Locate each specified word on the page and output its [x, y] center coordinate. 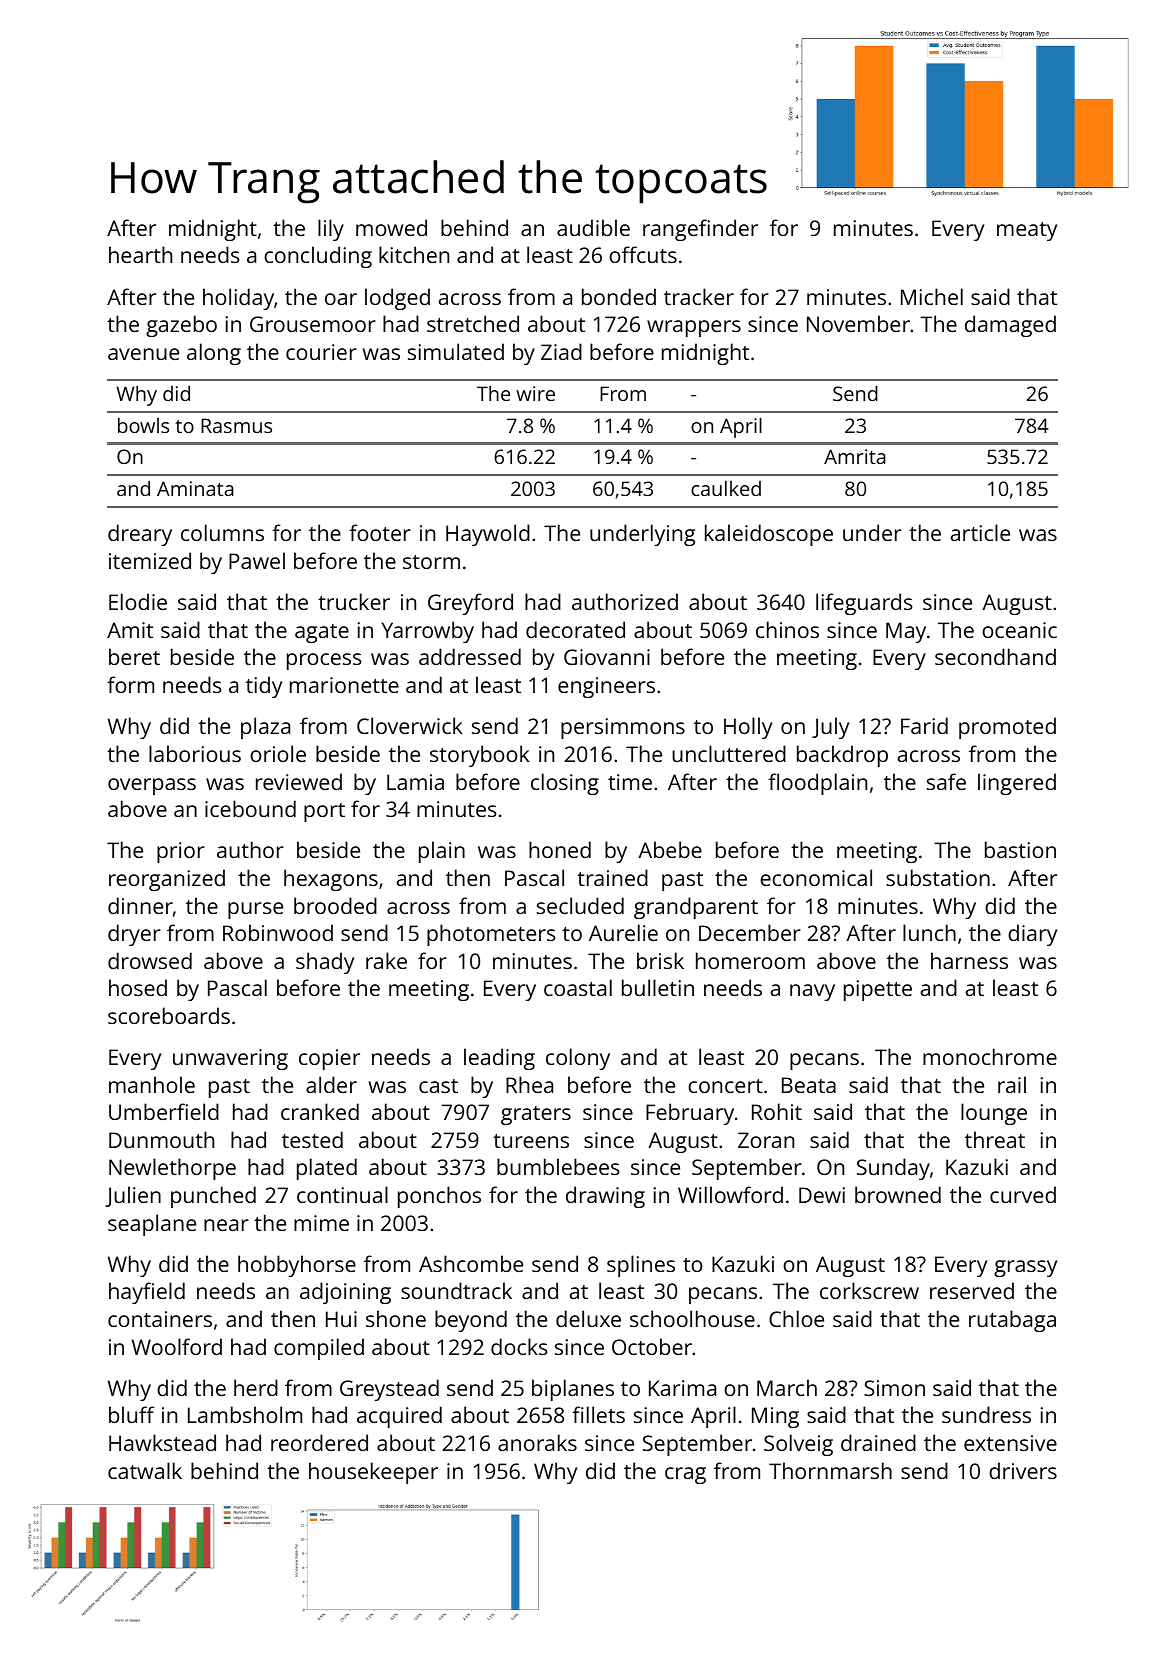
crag [685, 1475]
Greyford [470, 604]
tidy [264, 687]
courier [321, 352]
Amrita [855, 456]
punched [213, 1197]
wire [535, 393]
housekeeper [373, 1473]
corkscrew [869, 1290]
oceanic [1019, 630]
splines [641, 1266]
